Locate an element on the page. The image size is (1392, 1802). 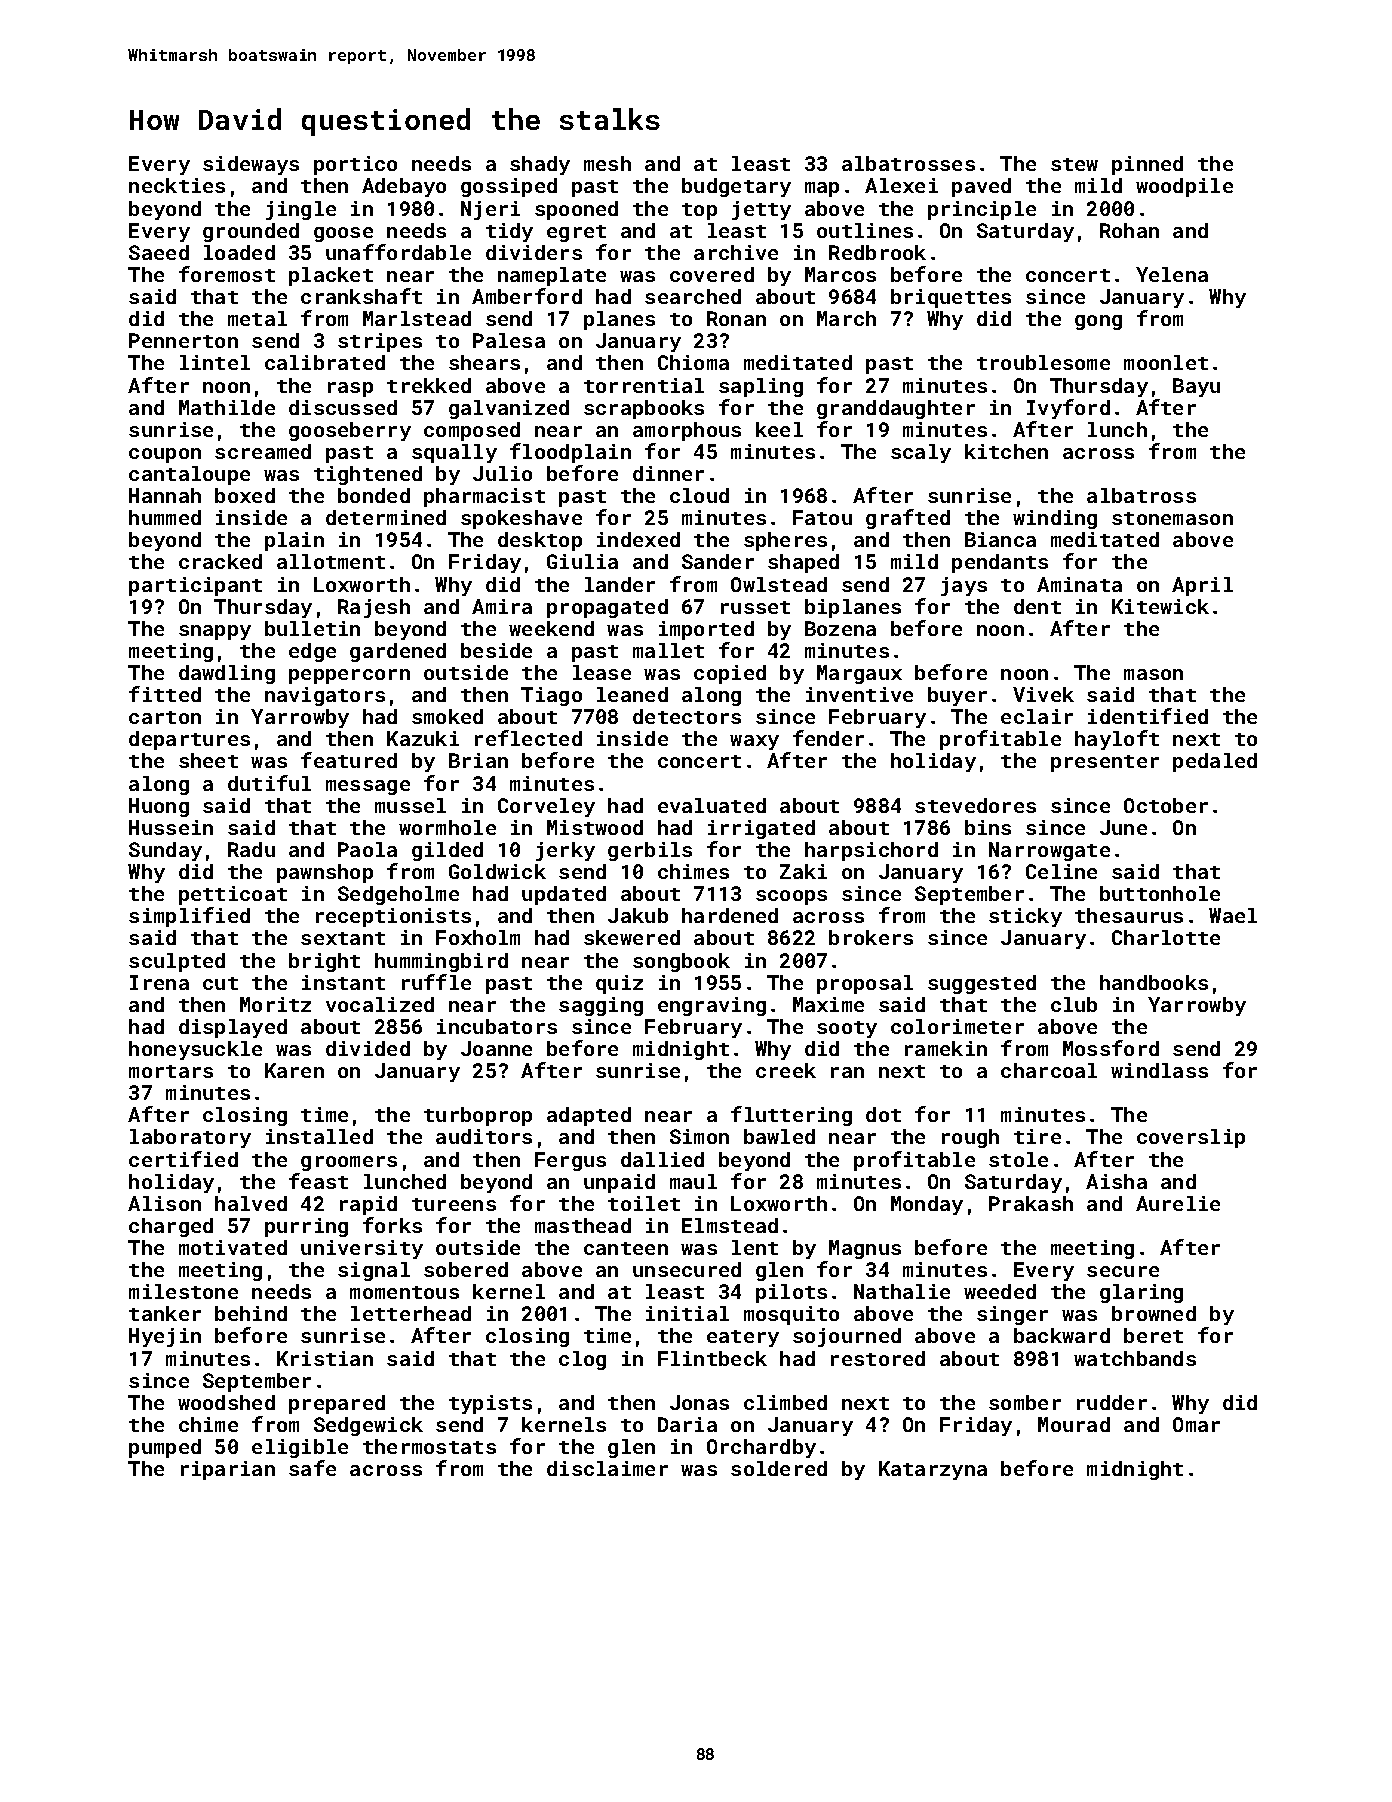
Paola is located at coordinates (367, 849).
